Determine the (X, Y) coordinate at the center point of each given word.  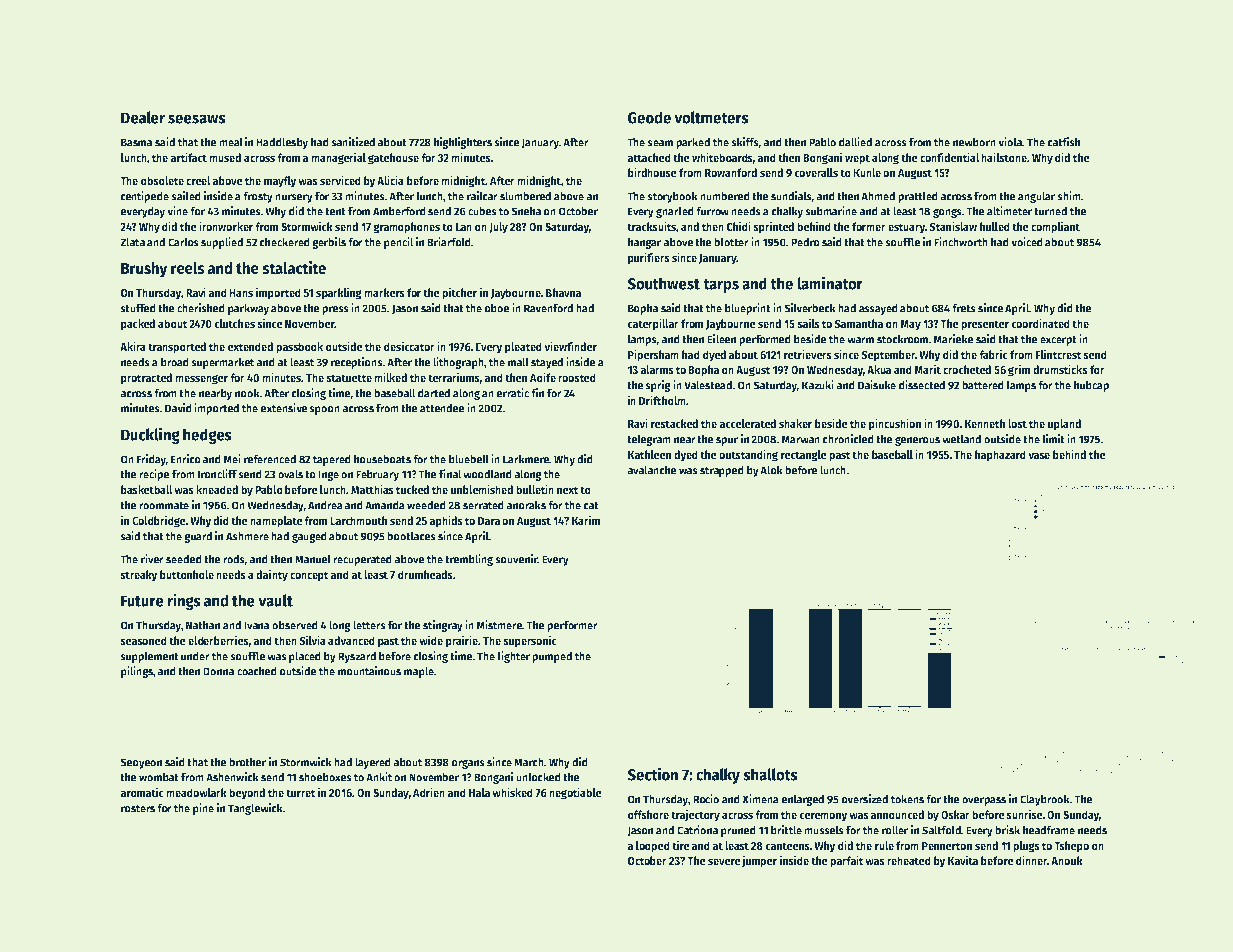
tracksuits (651, 226)
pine (203, 809)
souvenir (516, 559)
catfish (1064, 142)
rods (234, 559)
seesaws (197, 119)
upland (1064, 425)
